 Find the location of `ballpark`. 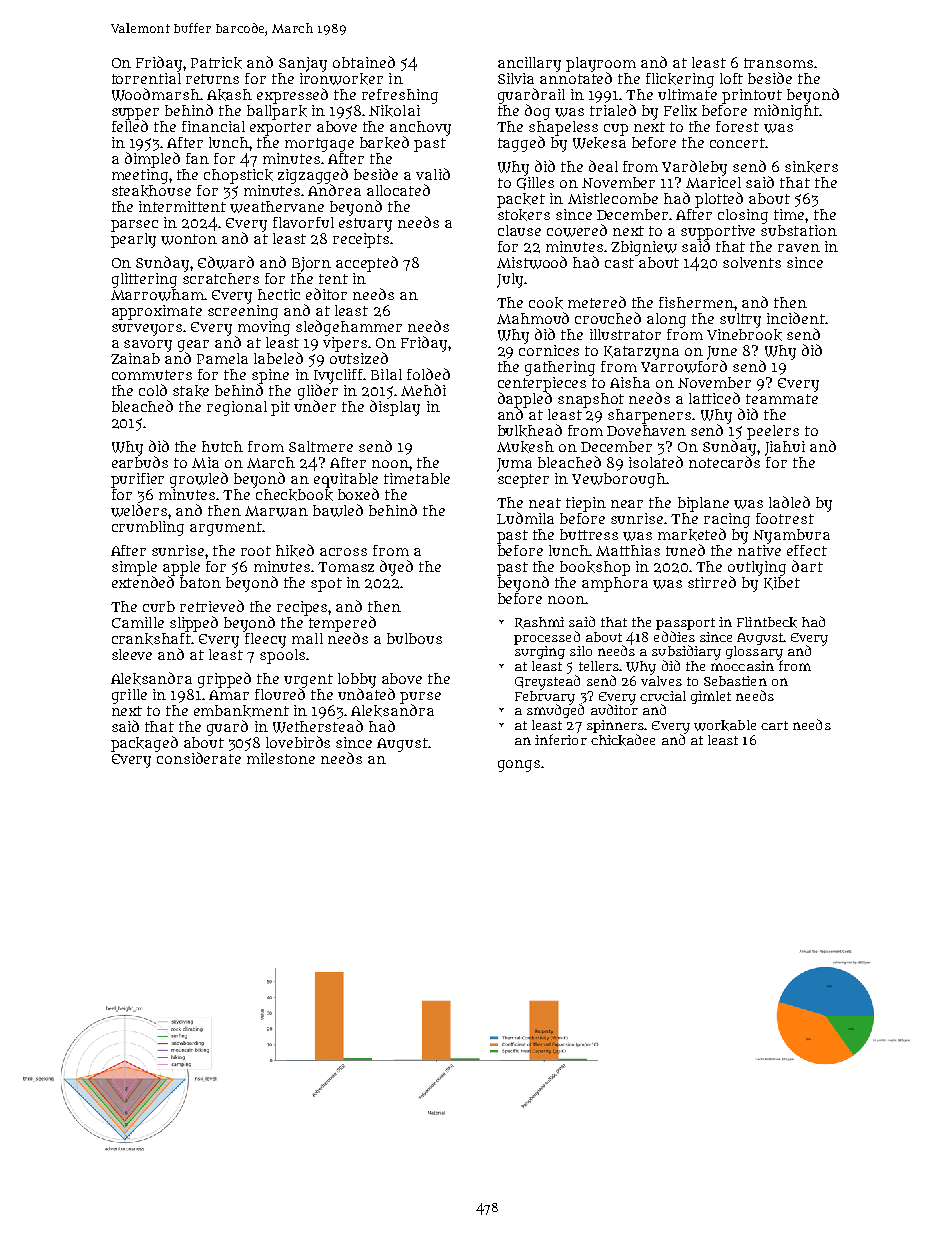

ballpark is located at coordinates (277, 112).
